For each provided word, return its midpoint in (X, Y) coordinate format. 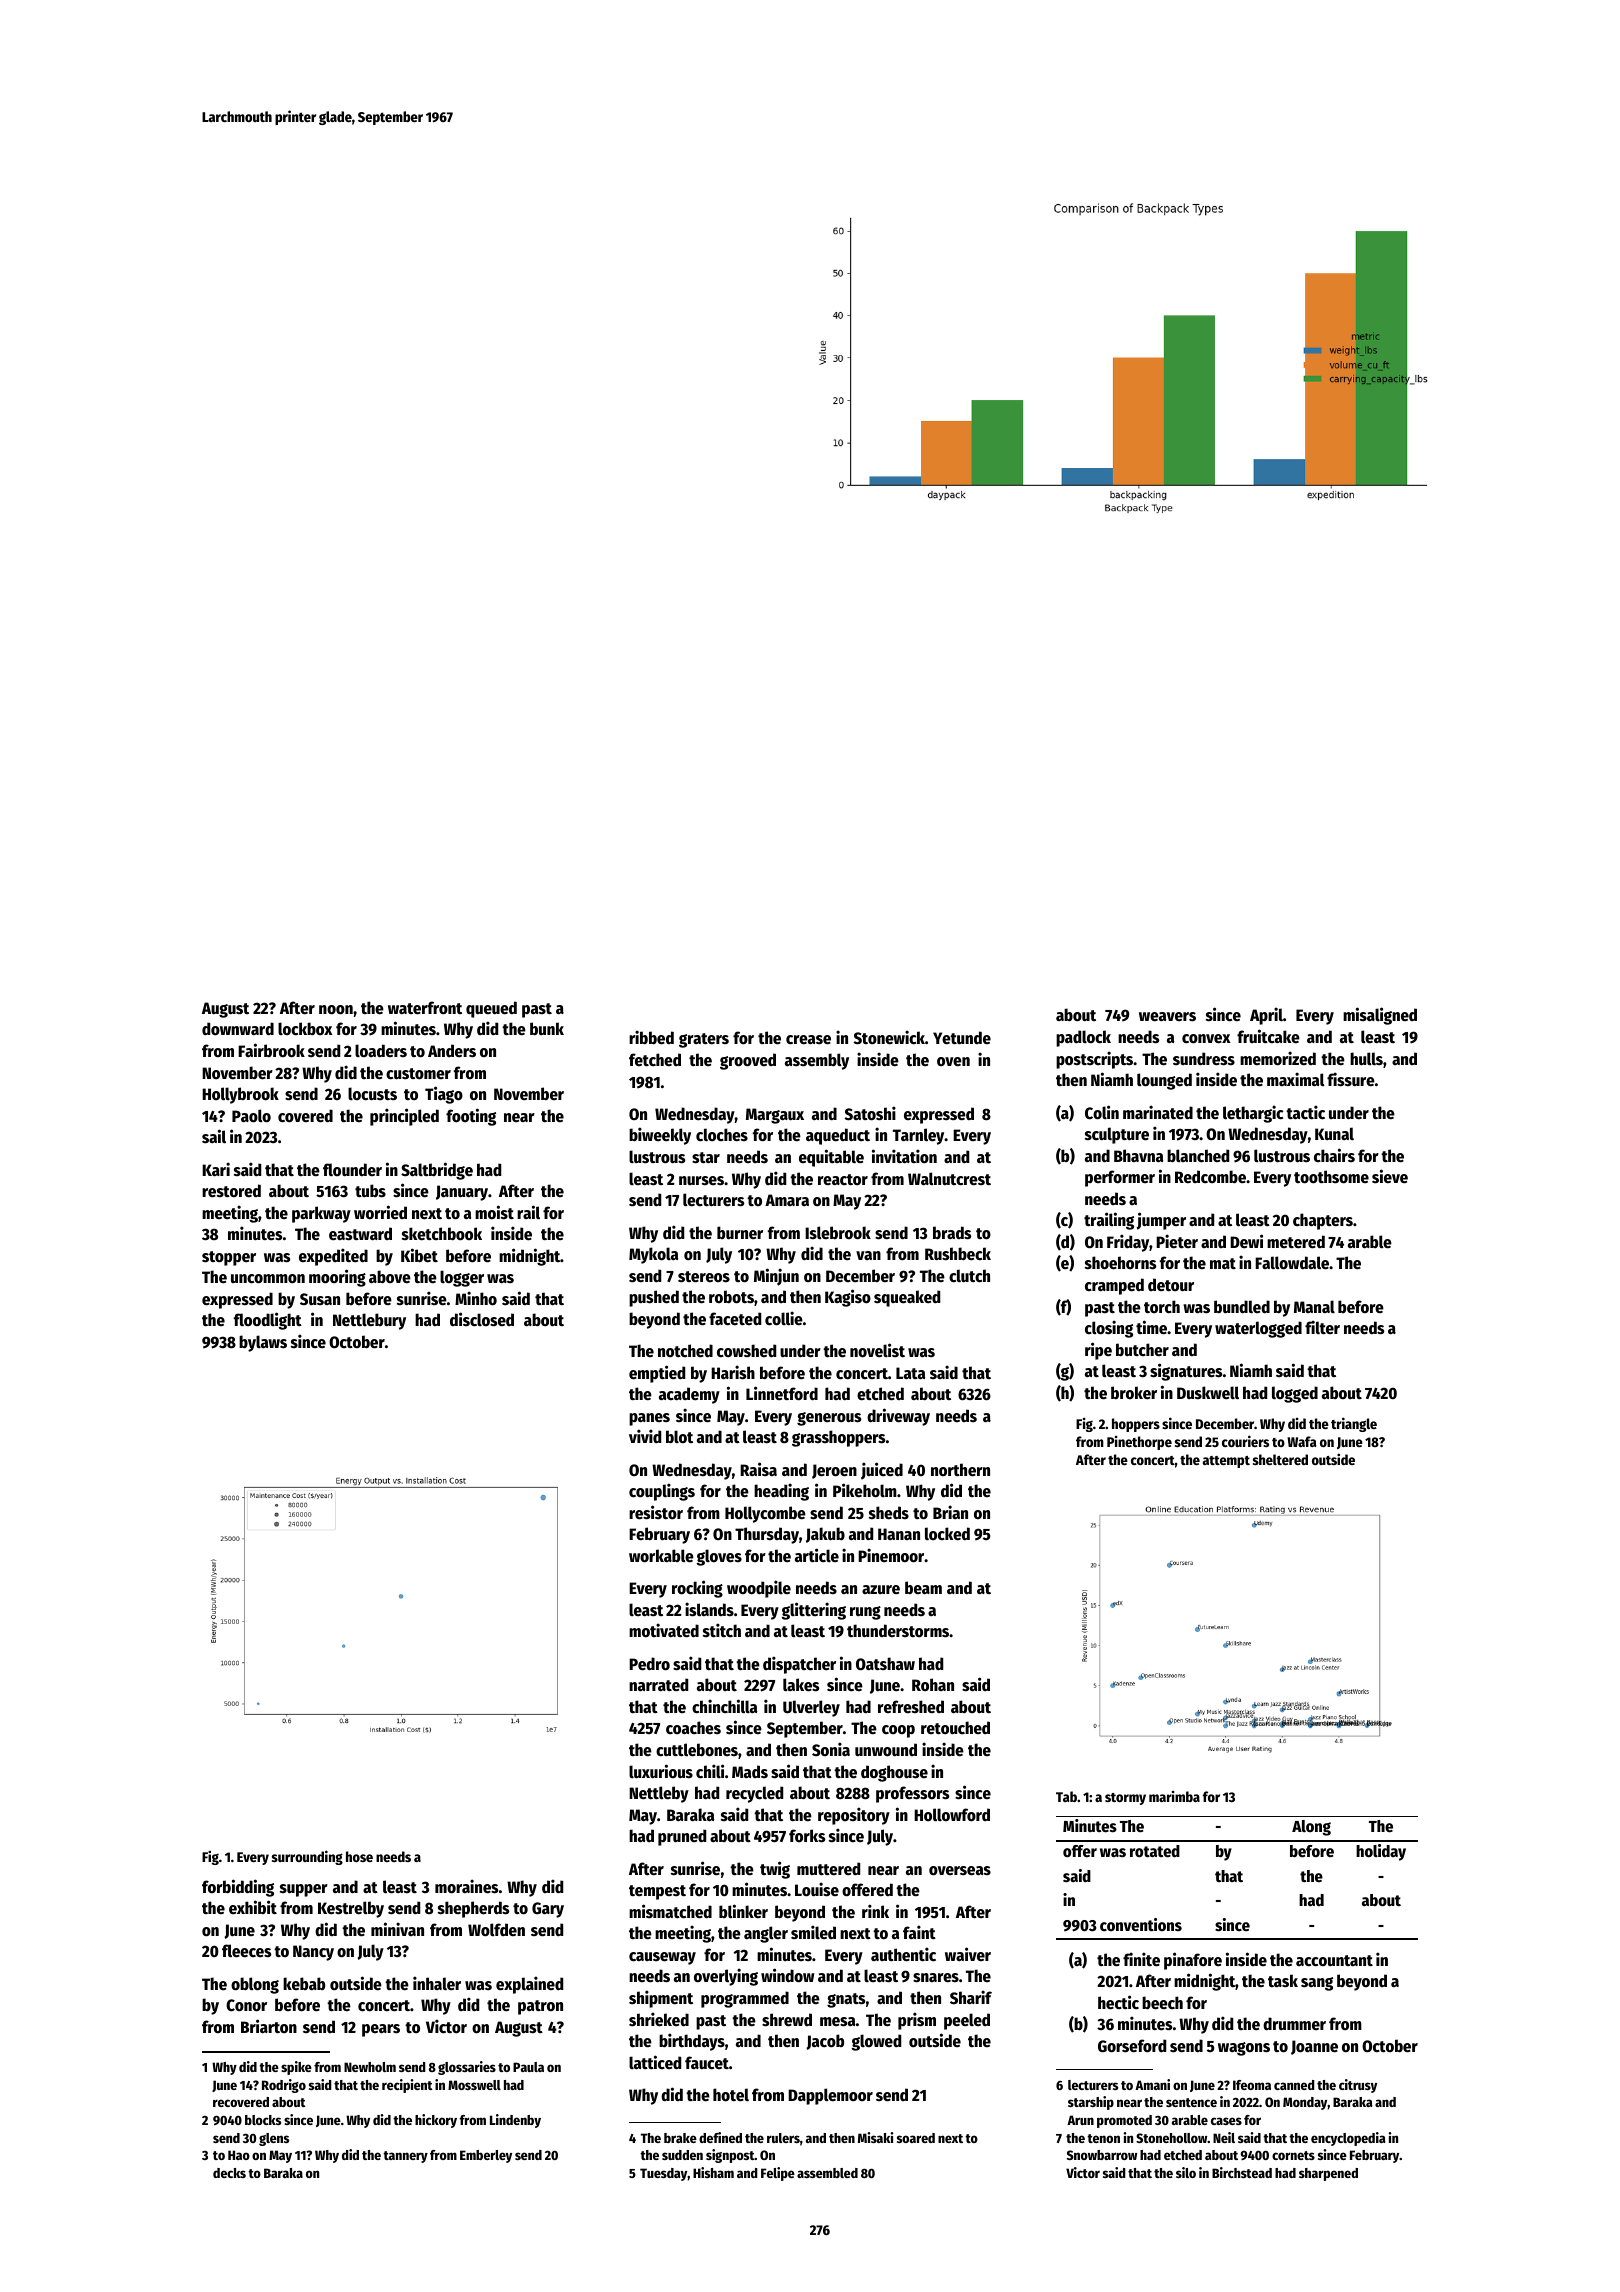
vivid (645, 1436)
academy (689, 1395)
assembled (827, 2173)
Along (1311, 1828)
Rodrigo (284, 2086)
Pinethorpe (1139, 1443)
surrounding (307, 1857)
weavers (1167, 1017)
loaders (381, 1051)
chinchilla (724, 1706)
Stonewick (889, 1037)
